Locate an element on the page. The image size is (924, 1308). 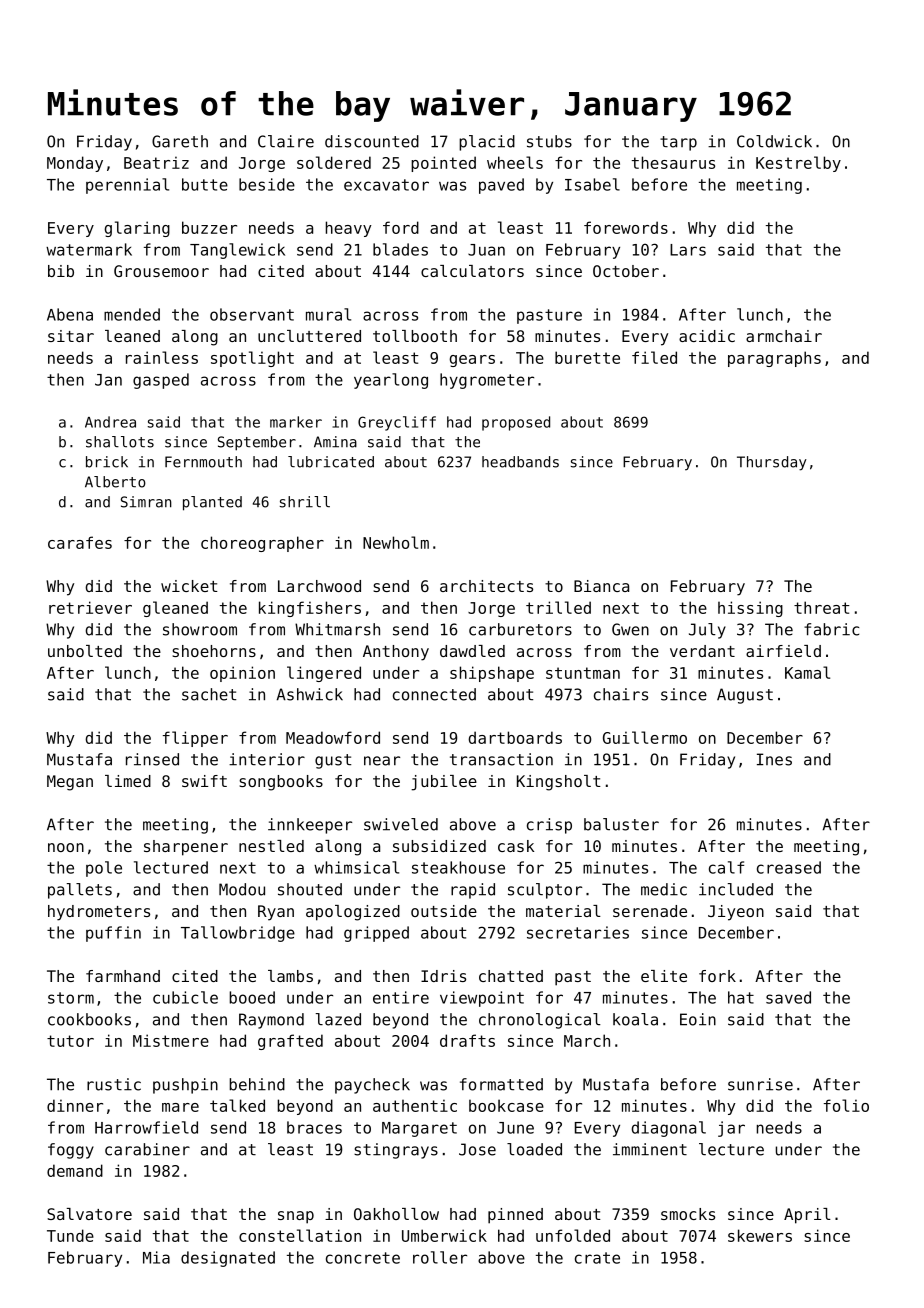
Jiyeon is located at coordinates (736, 913).
